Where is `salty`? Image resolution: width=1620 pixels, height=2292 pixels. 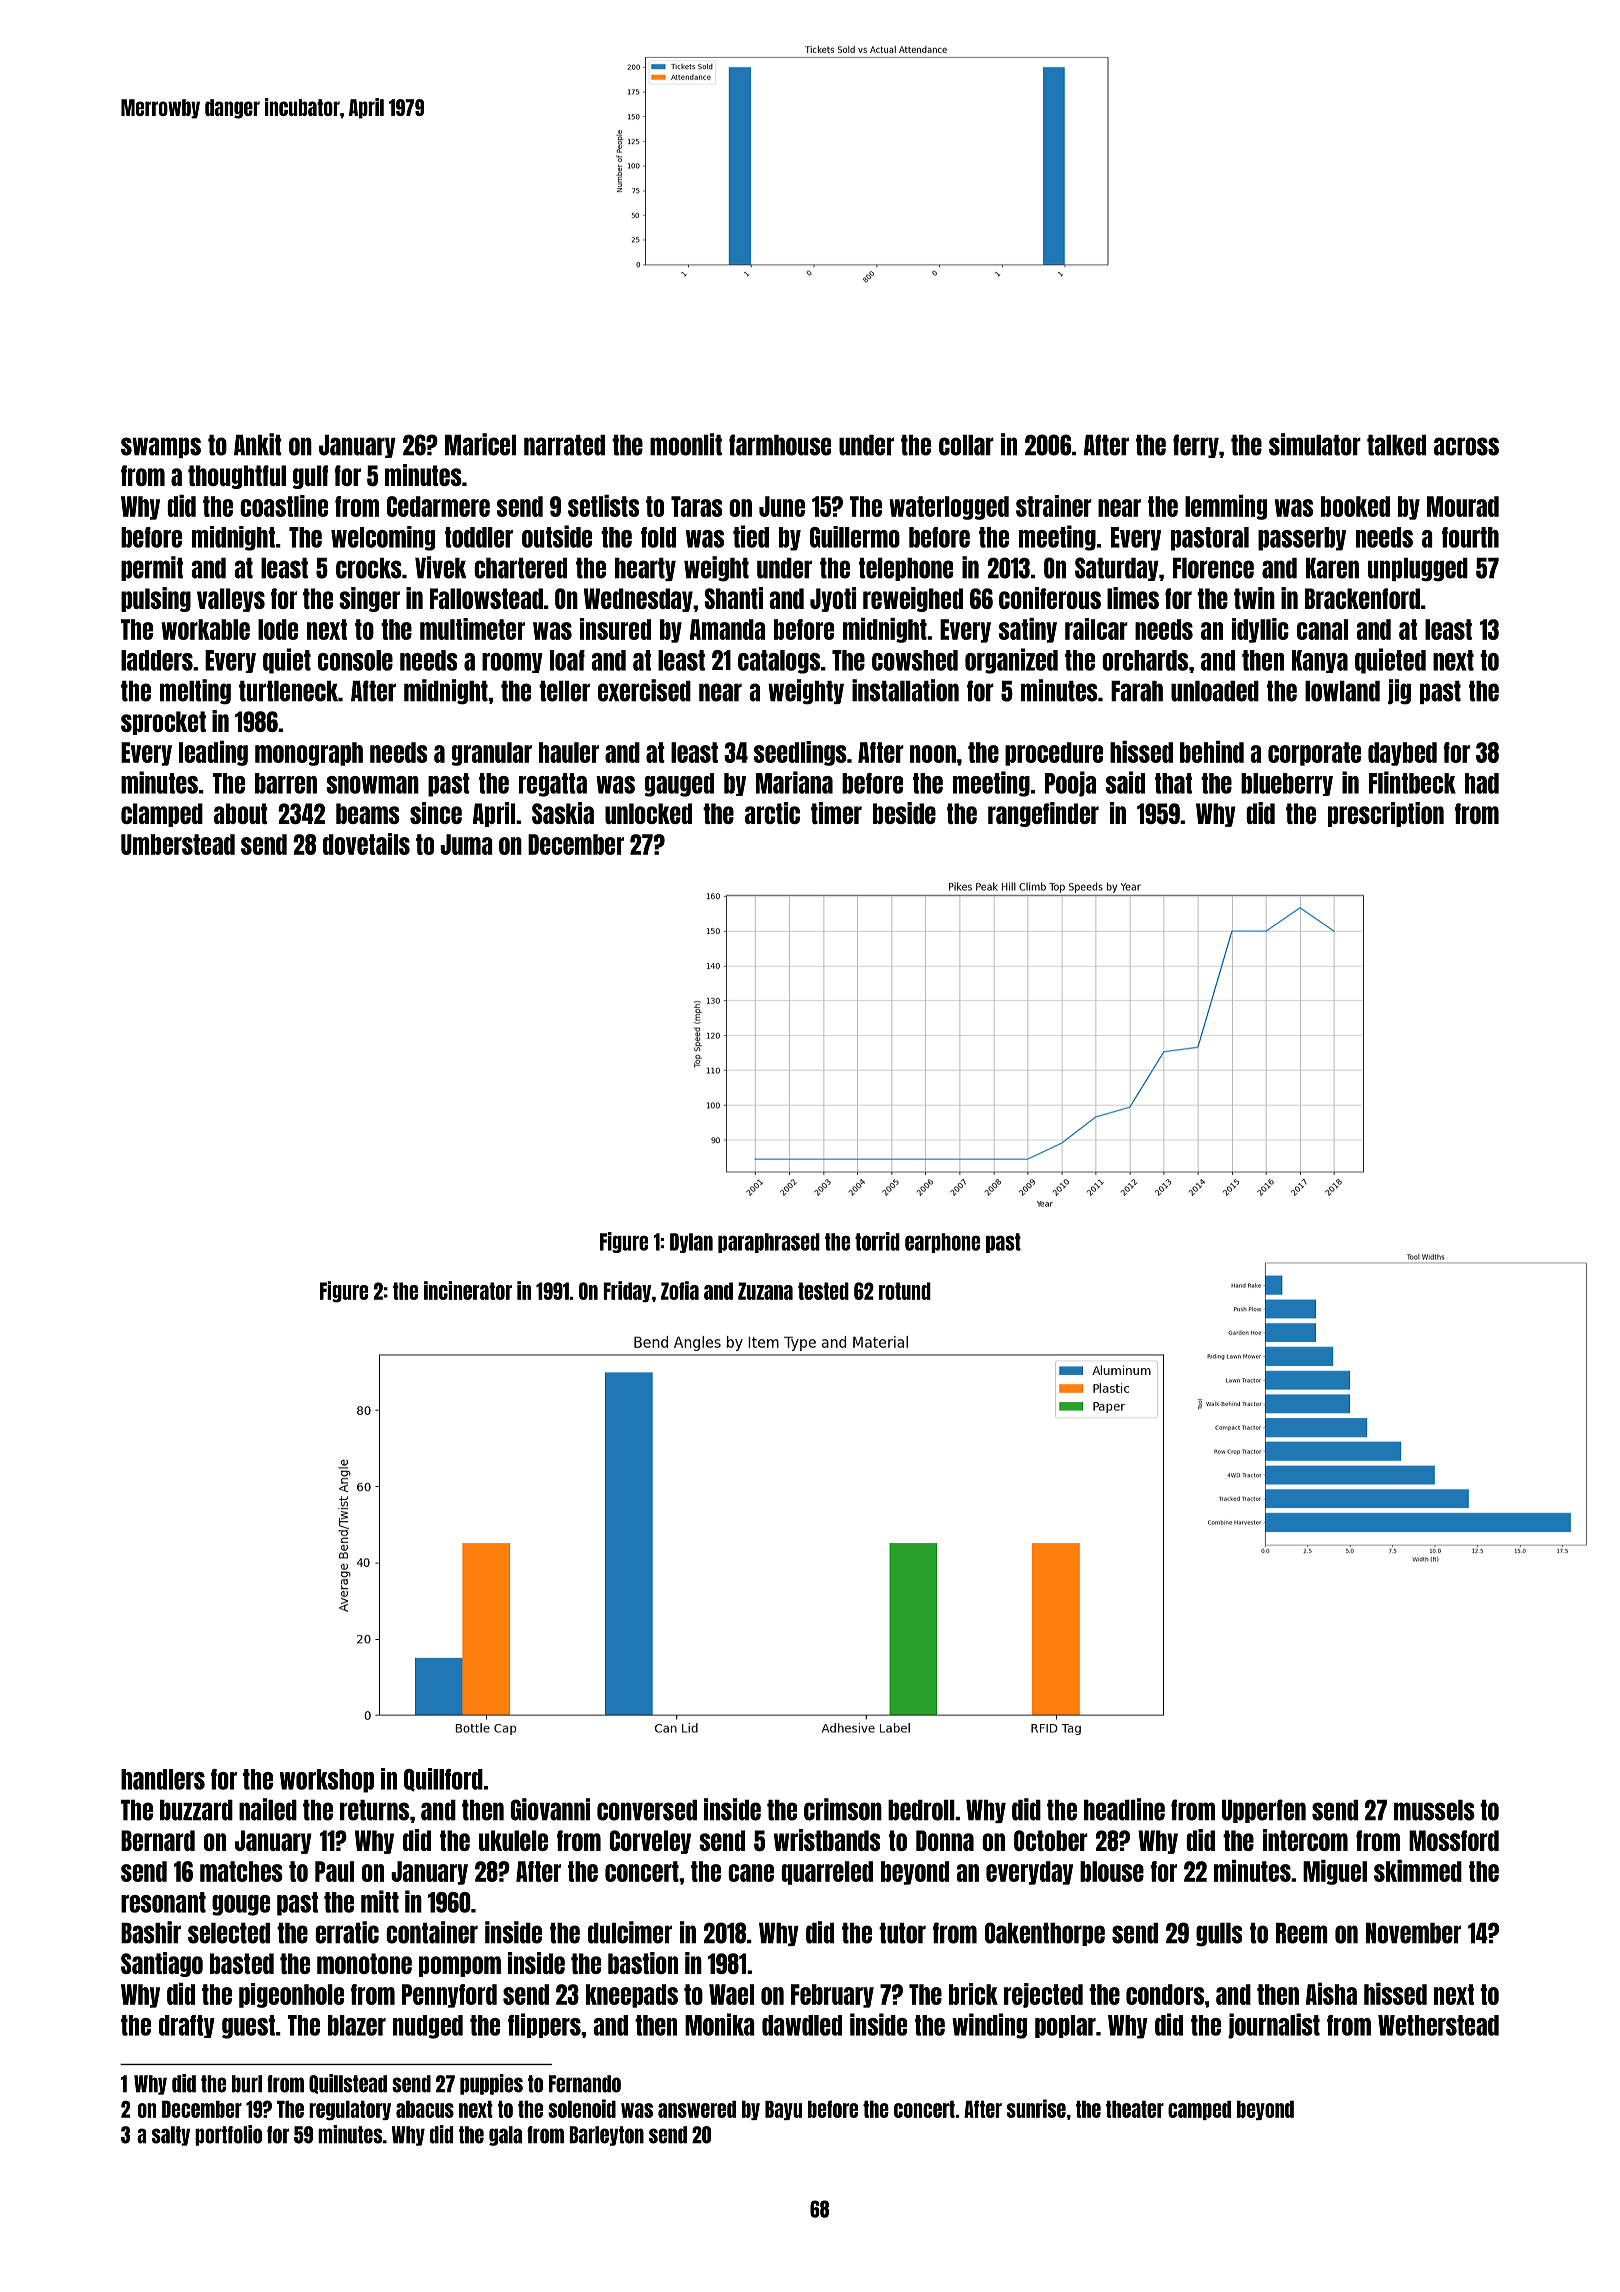 salty is located at coordinates (171, 2136).
